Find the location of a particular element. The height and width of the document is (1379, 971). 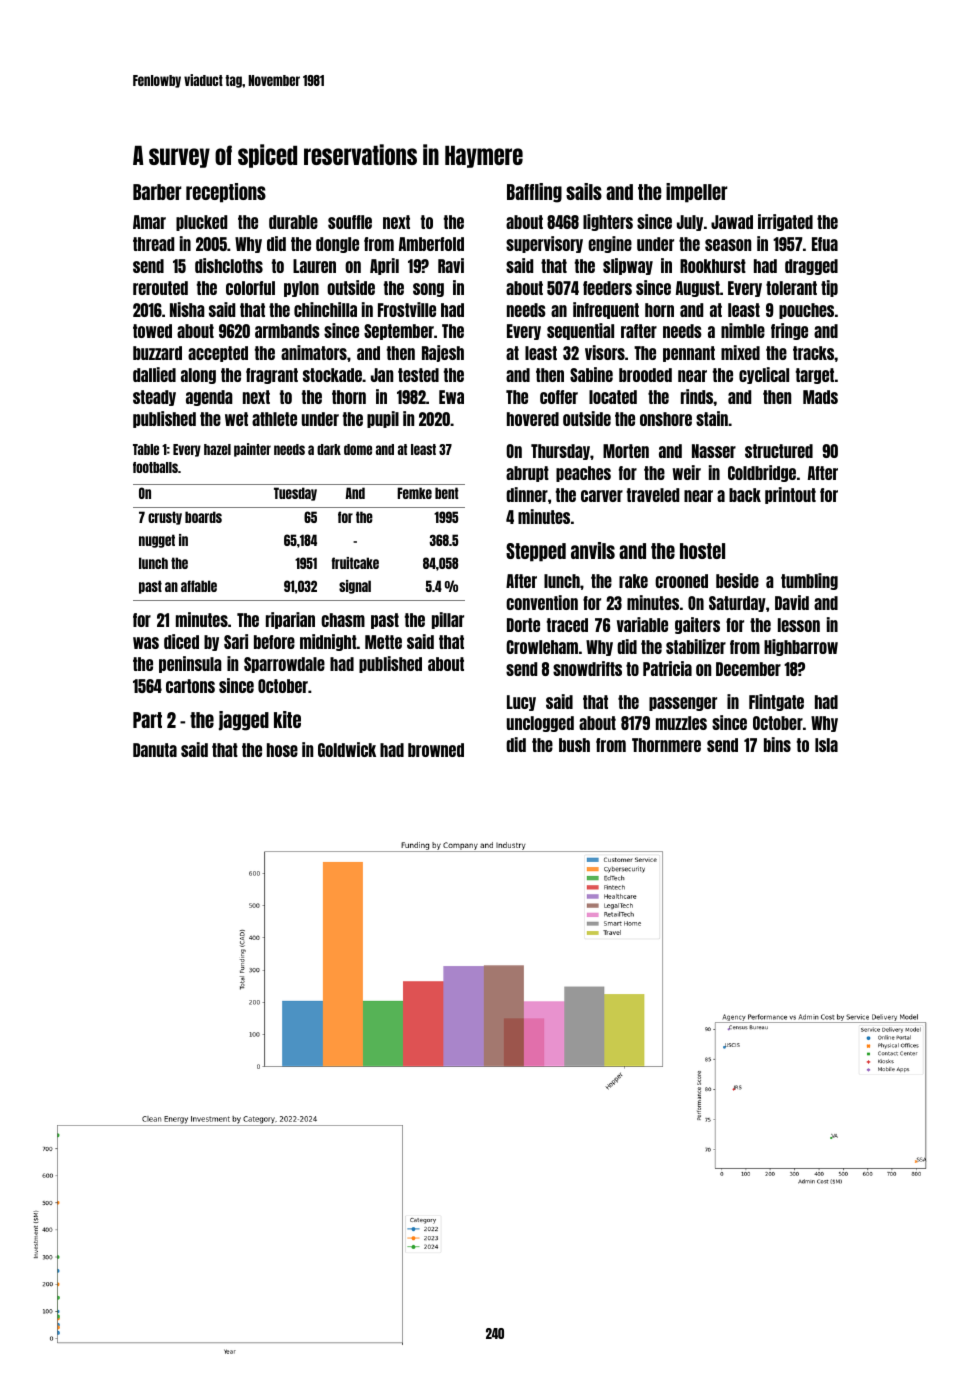

receptions is located at coordinates (226, 193).
